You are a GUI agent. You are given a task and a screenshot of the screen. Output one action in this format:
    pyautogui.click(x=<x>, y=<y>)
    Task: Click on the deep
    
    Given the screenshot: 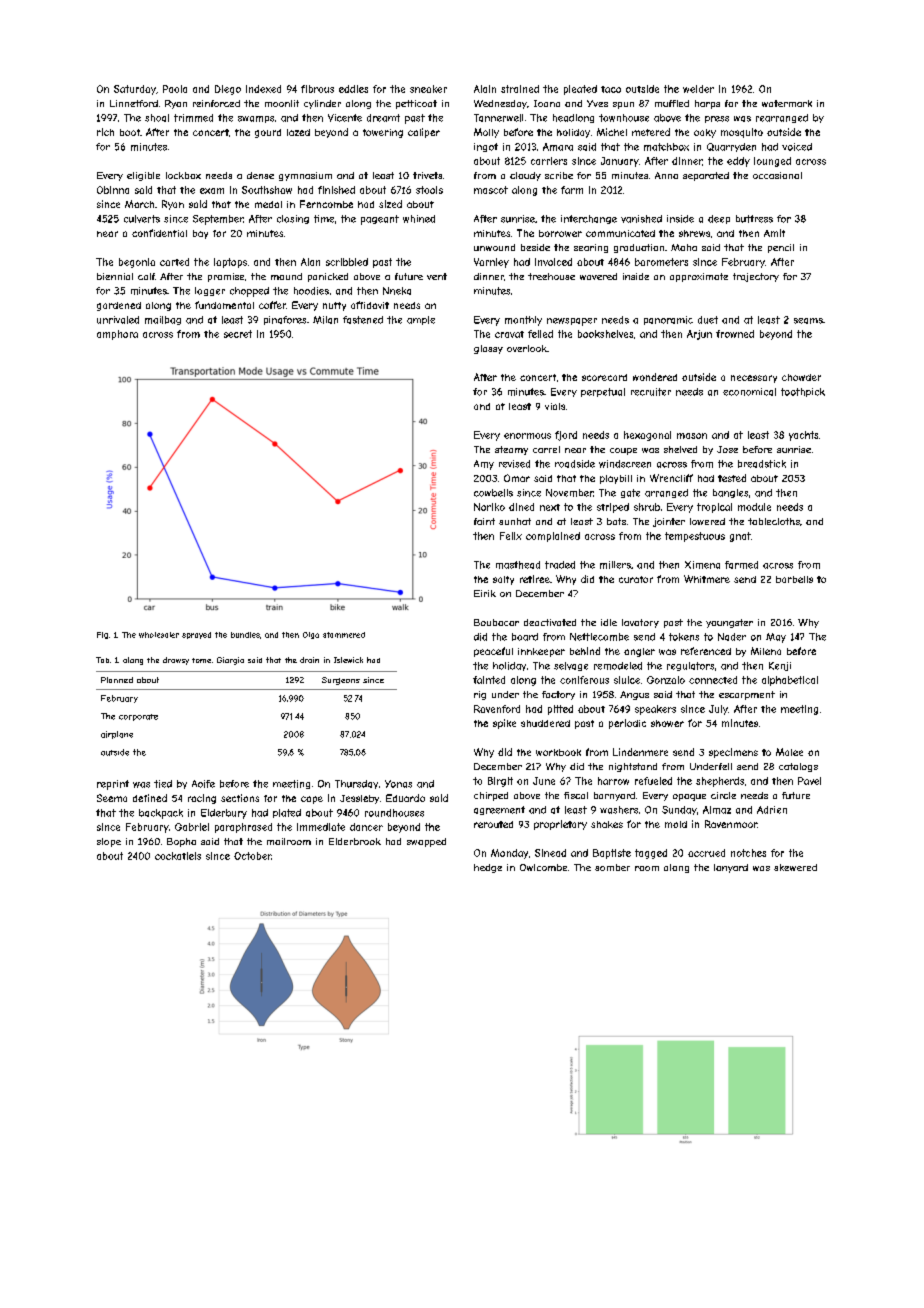 What is the action you would take?
    pyautogui.click(x=719, y=219)
